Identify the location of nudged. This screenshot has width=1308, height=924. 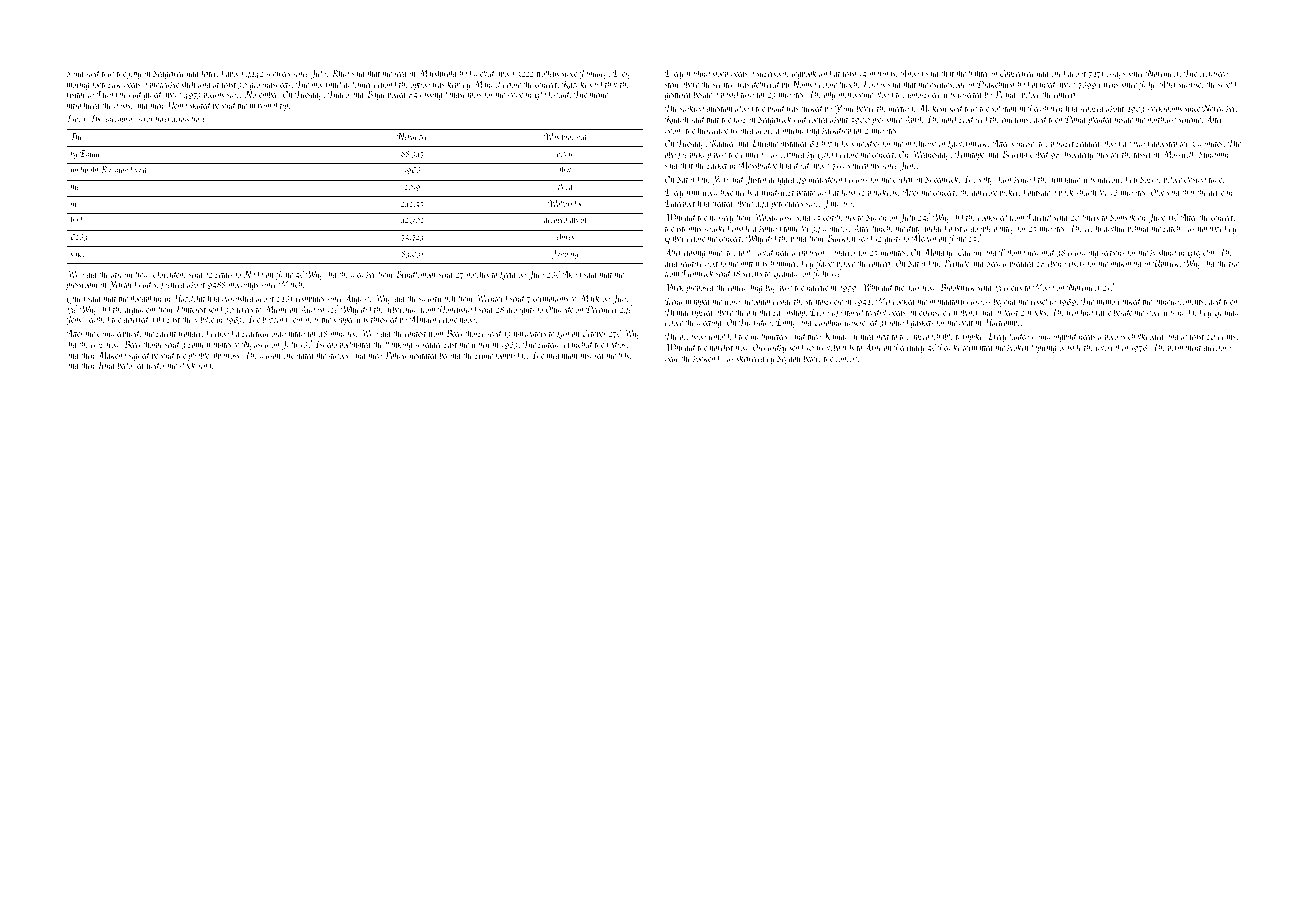
(1190, 313).
